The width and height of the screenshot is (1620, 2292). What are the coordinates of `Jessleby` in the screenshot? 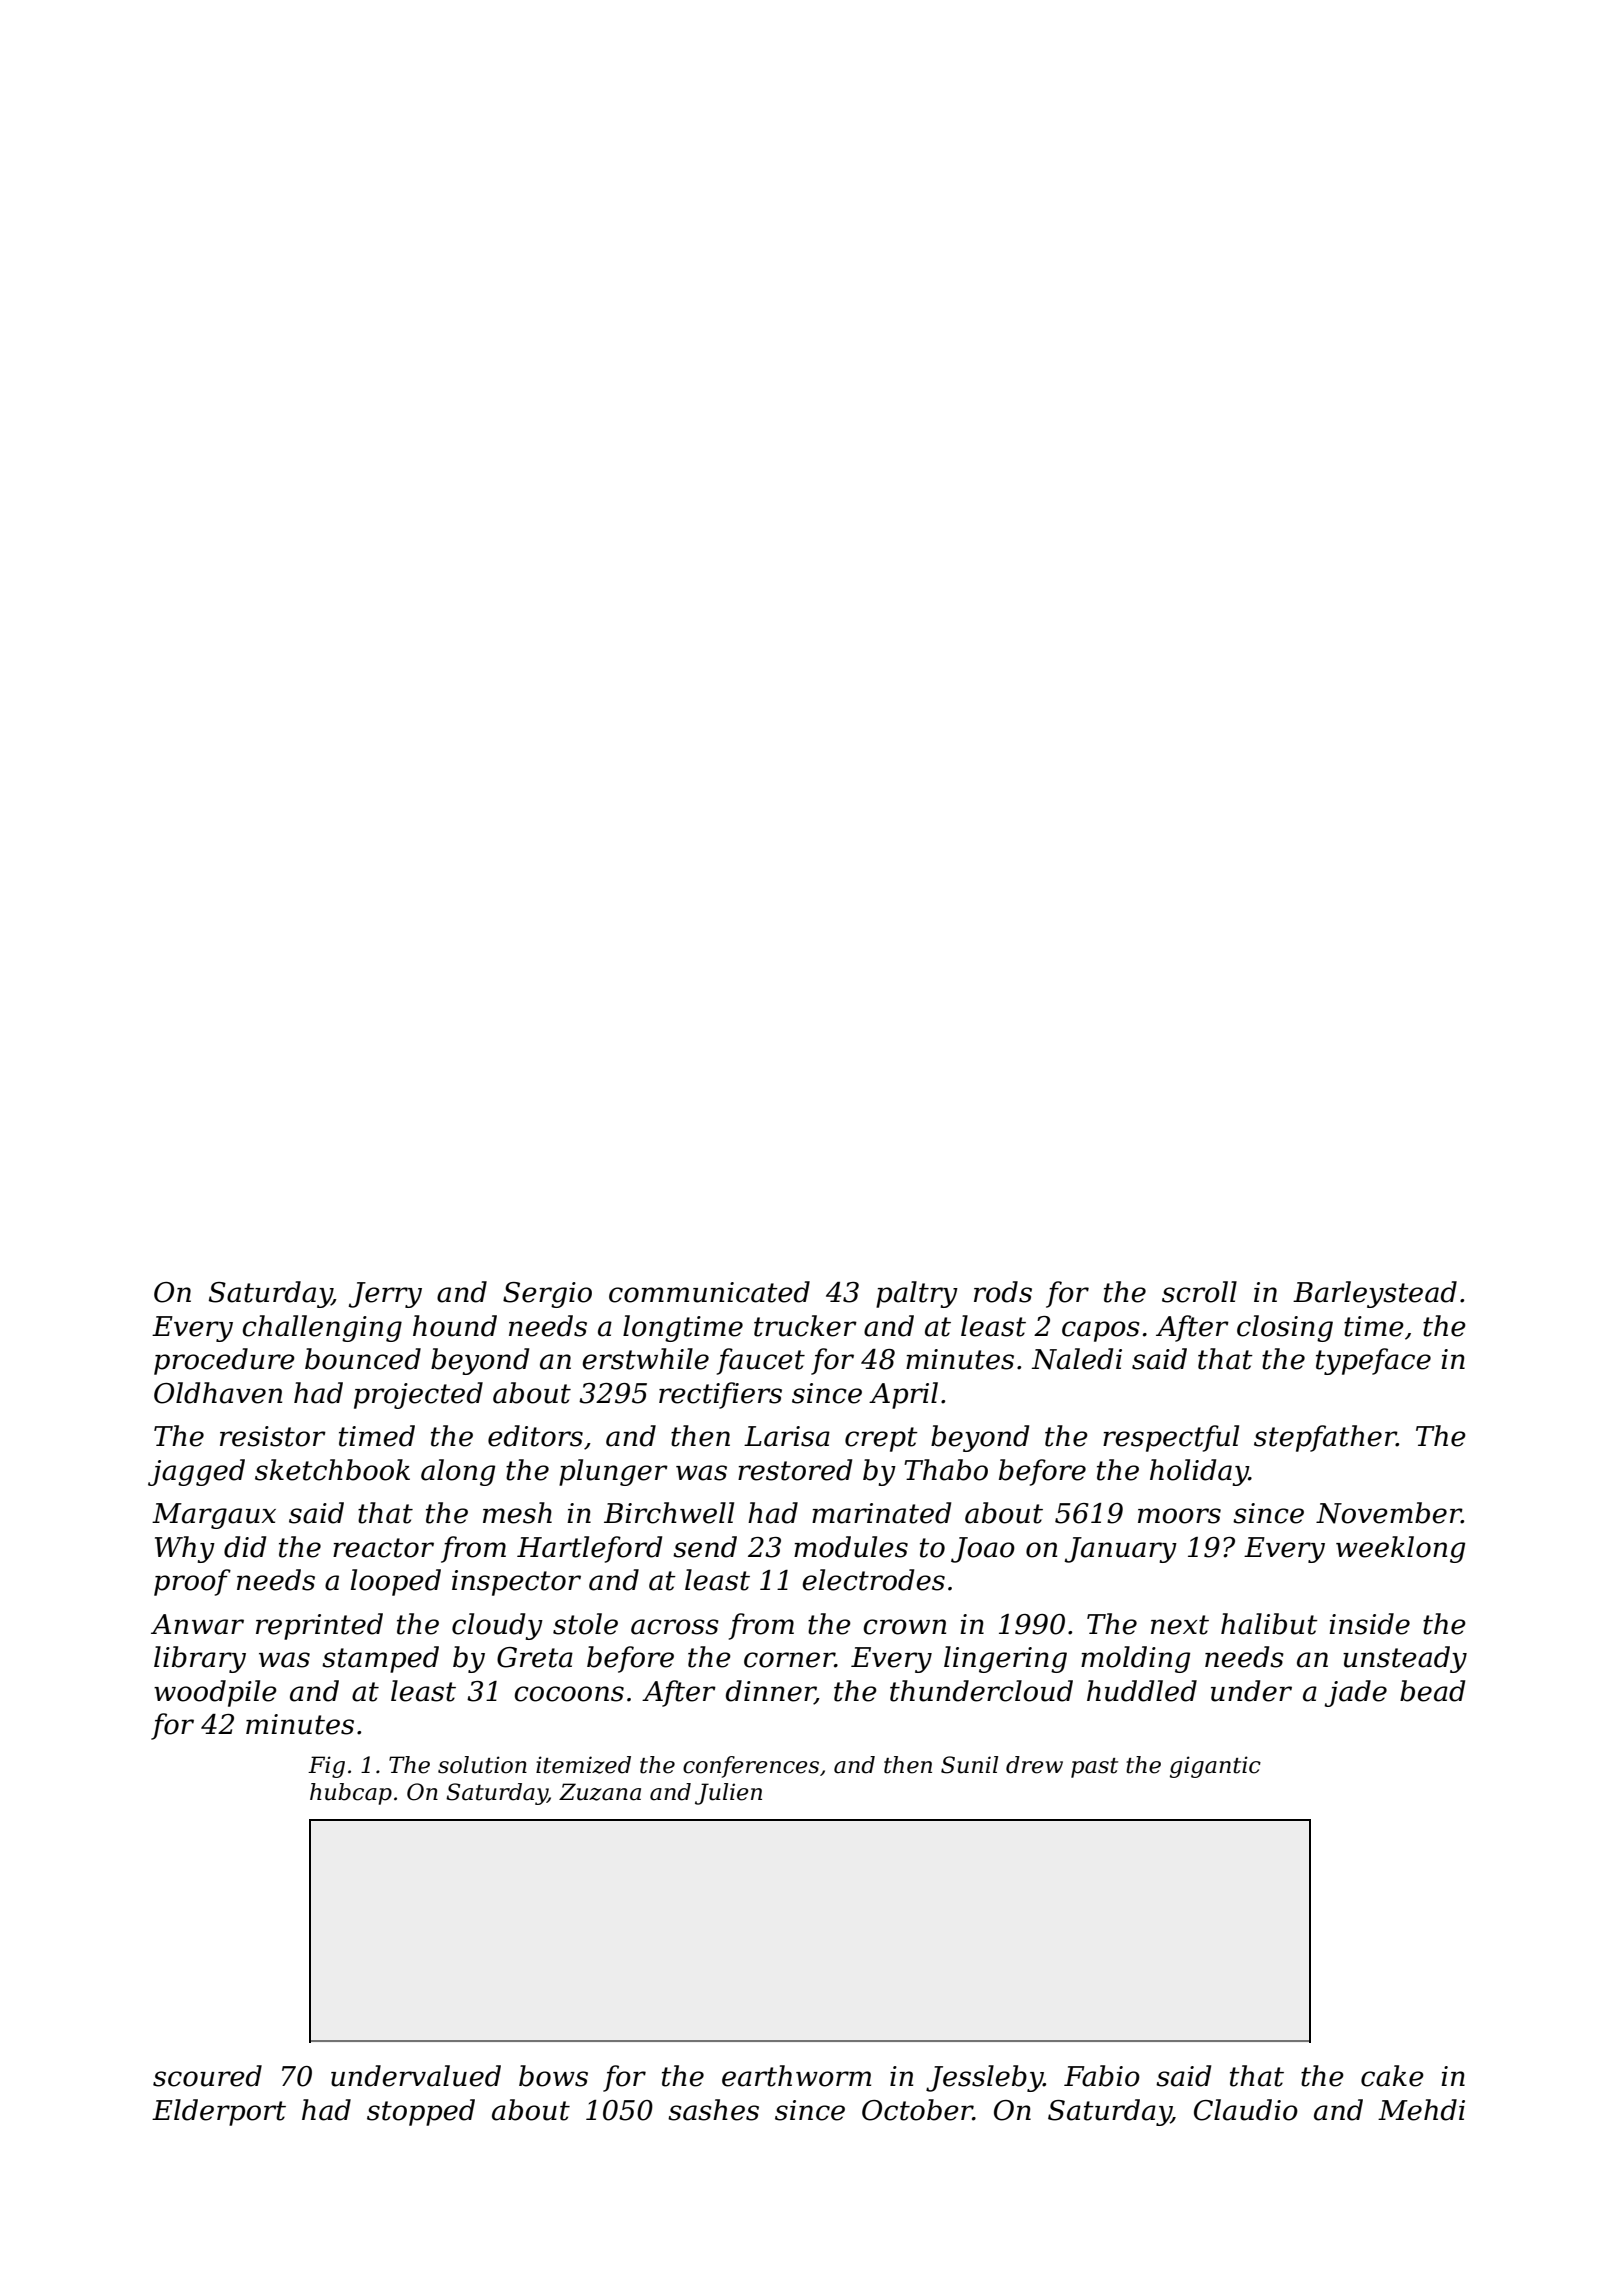 It's located at (984, 2078).
